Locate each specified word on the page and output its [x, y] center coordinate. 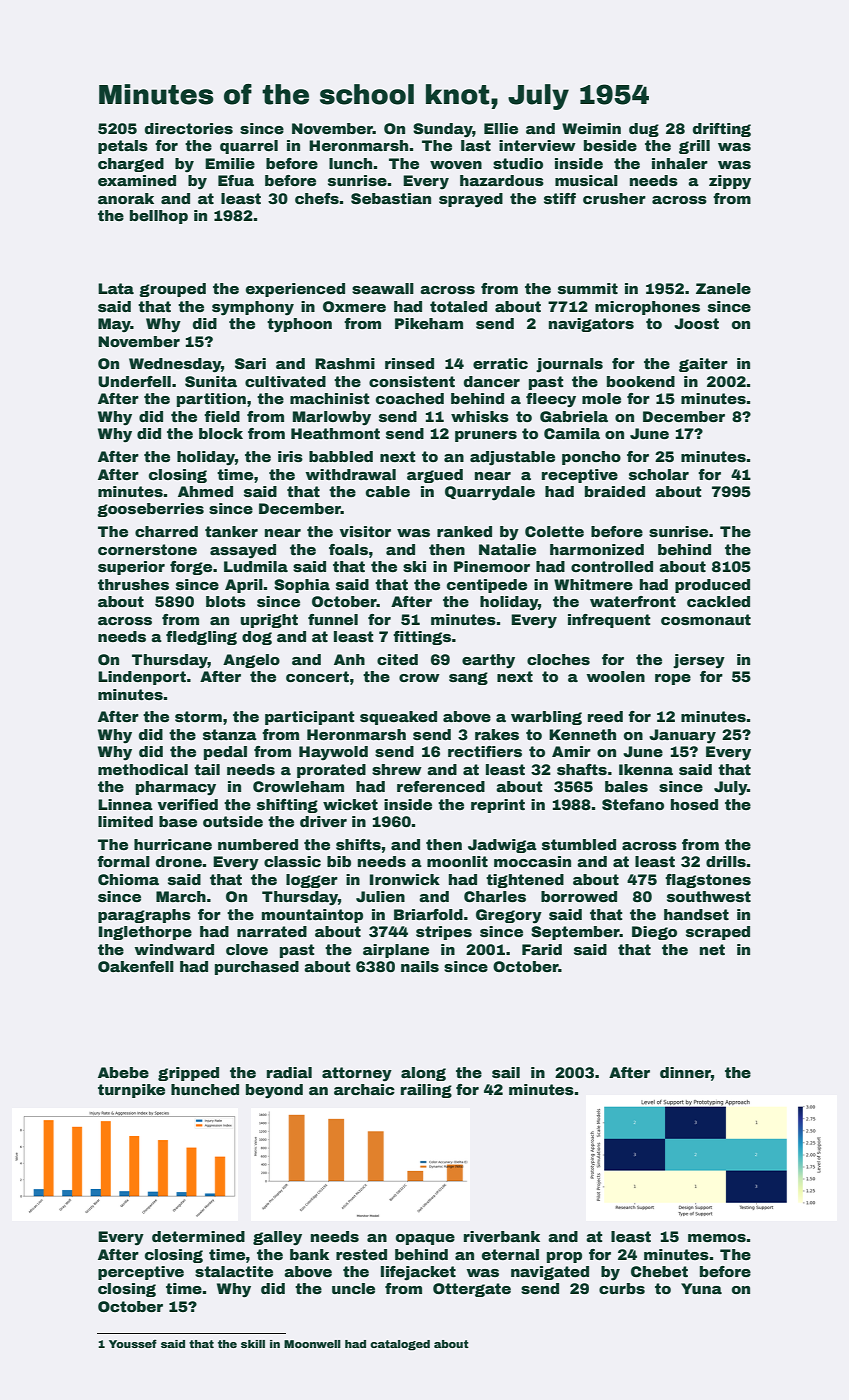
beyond [274, 1091]
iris [290, 456]
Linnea [125, 804]
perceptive [141, 1273]
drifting [722, 130]
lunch [350, 163]
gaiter [703, 365]
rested [361, 1254]
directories [189, 128]
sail [506, 1072]
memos [717, 1238]
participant [309, 718]
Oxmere [354, 306]
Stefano [633, 805]
